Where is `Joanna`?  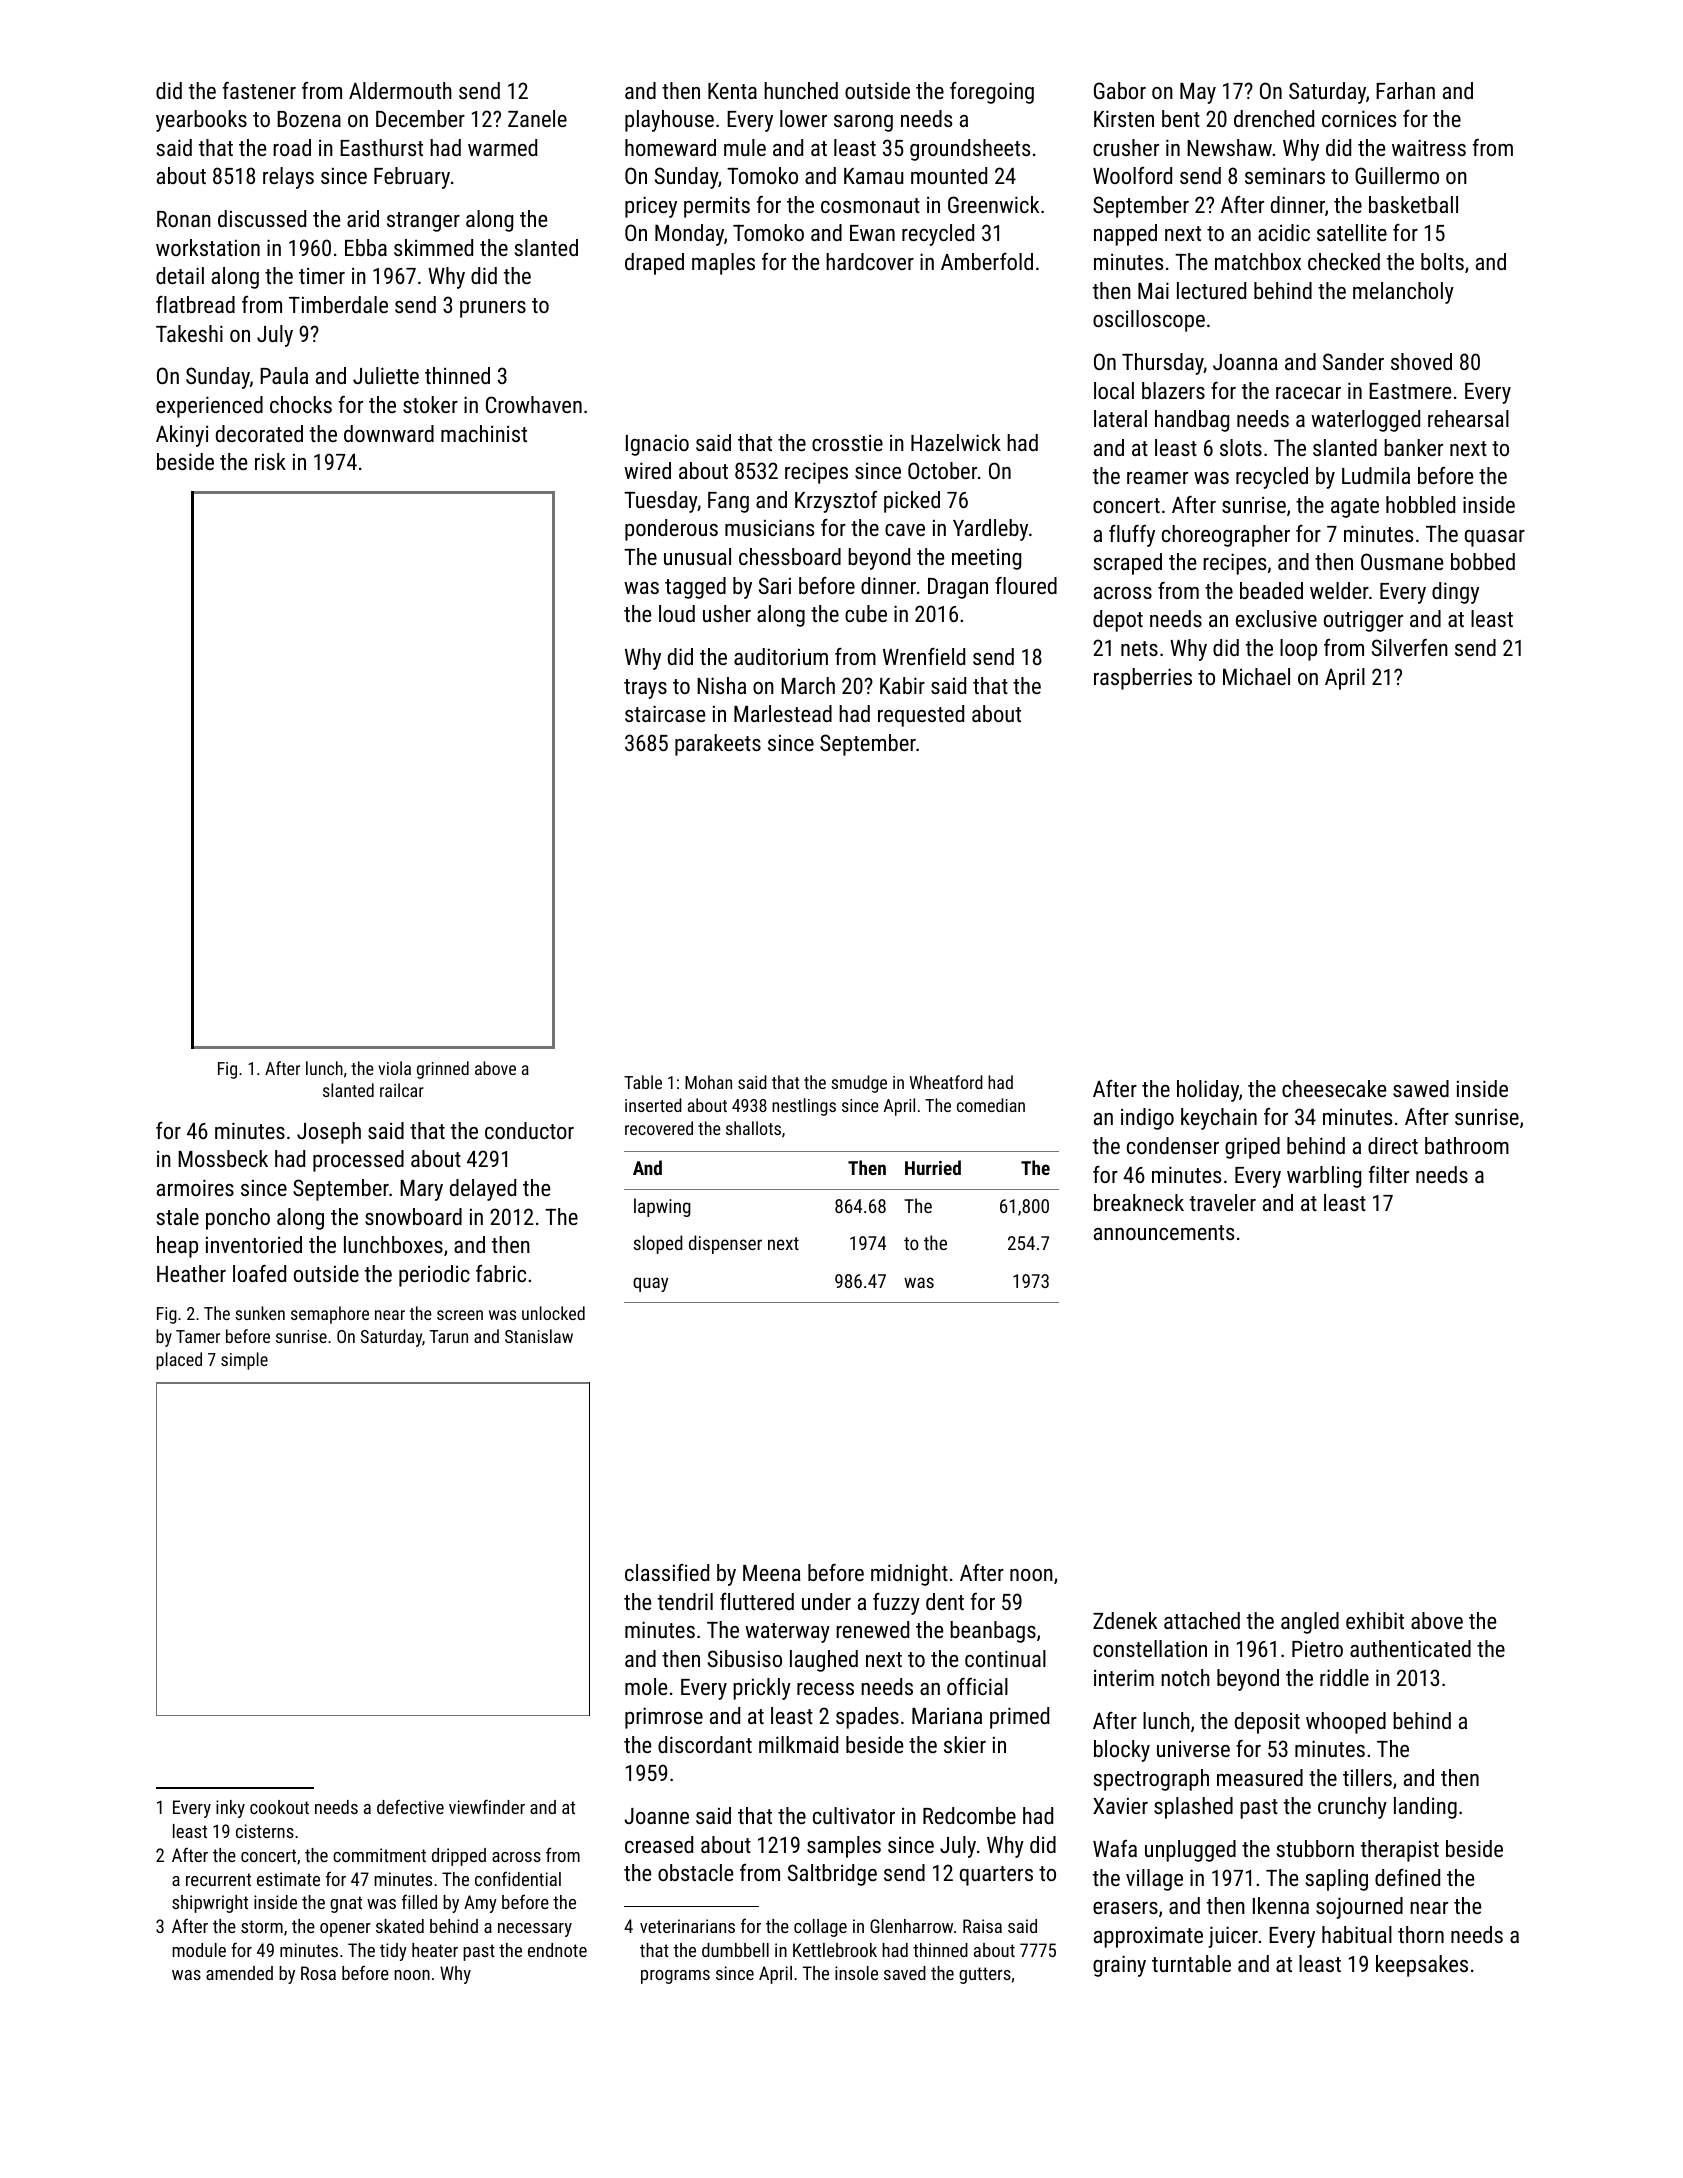
Joanna is located at coordinates (1245, 362).
